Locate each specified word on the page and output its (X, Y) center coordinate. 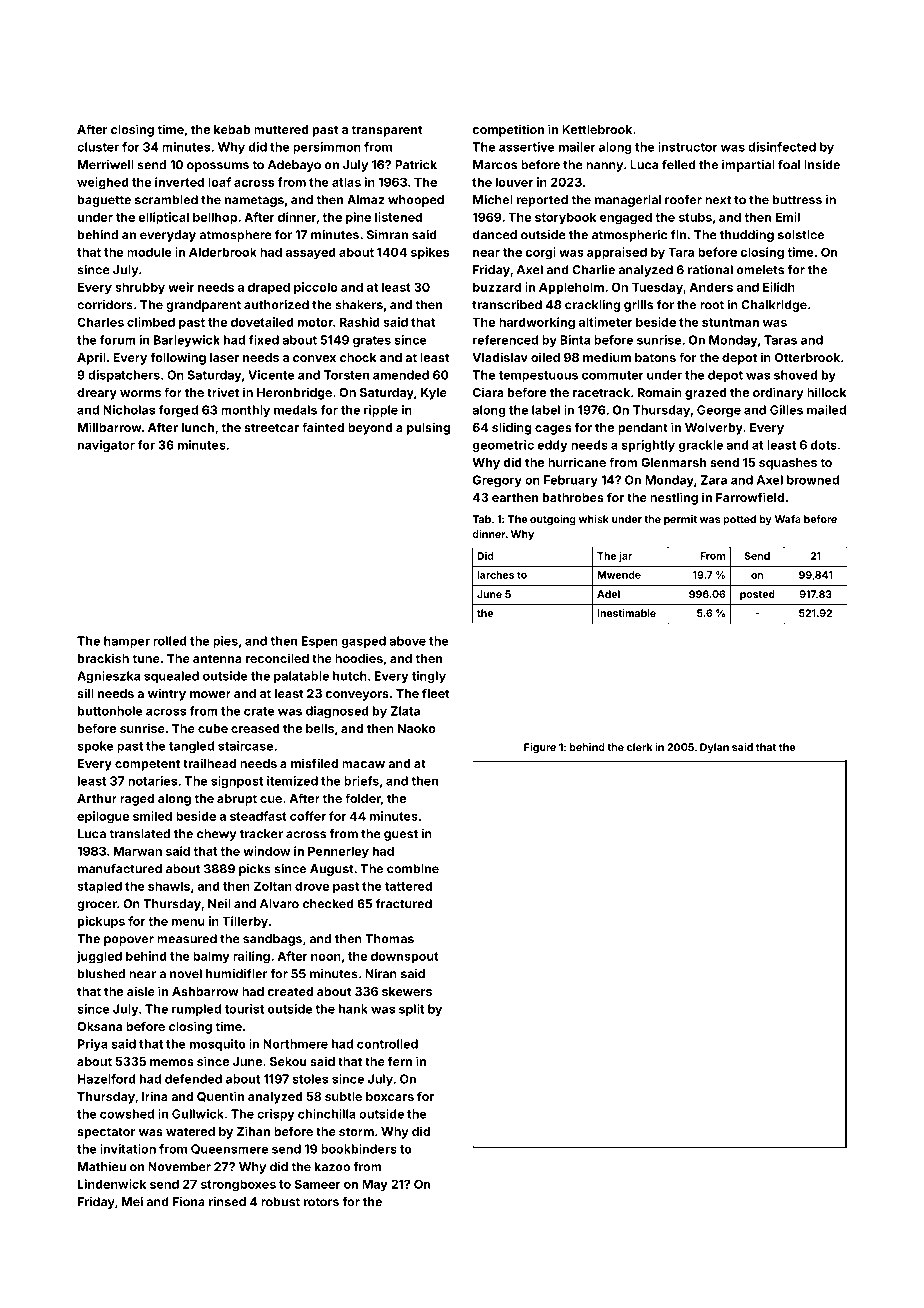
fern (400, 1061)
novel (186, 974)
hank (353, 1009)
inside (822, 165)
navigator (106, 446)
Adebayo (294, 166)
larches (495, 575)
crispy (275, 1115)
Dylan (714, 748)
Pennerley (338, 852)
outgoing (553, 520)
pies (225, 642)
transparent (386, 131)
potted (739, 520)
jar (625, 557)
